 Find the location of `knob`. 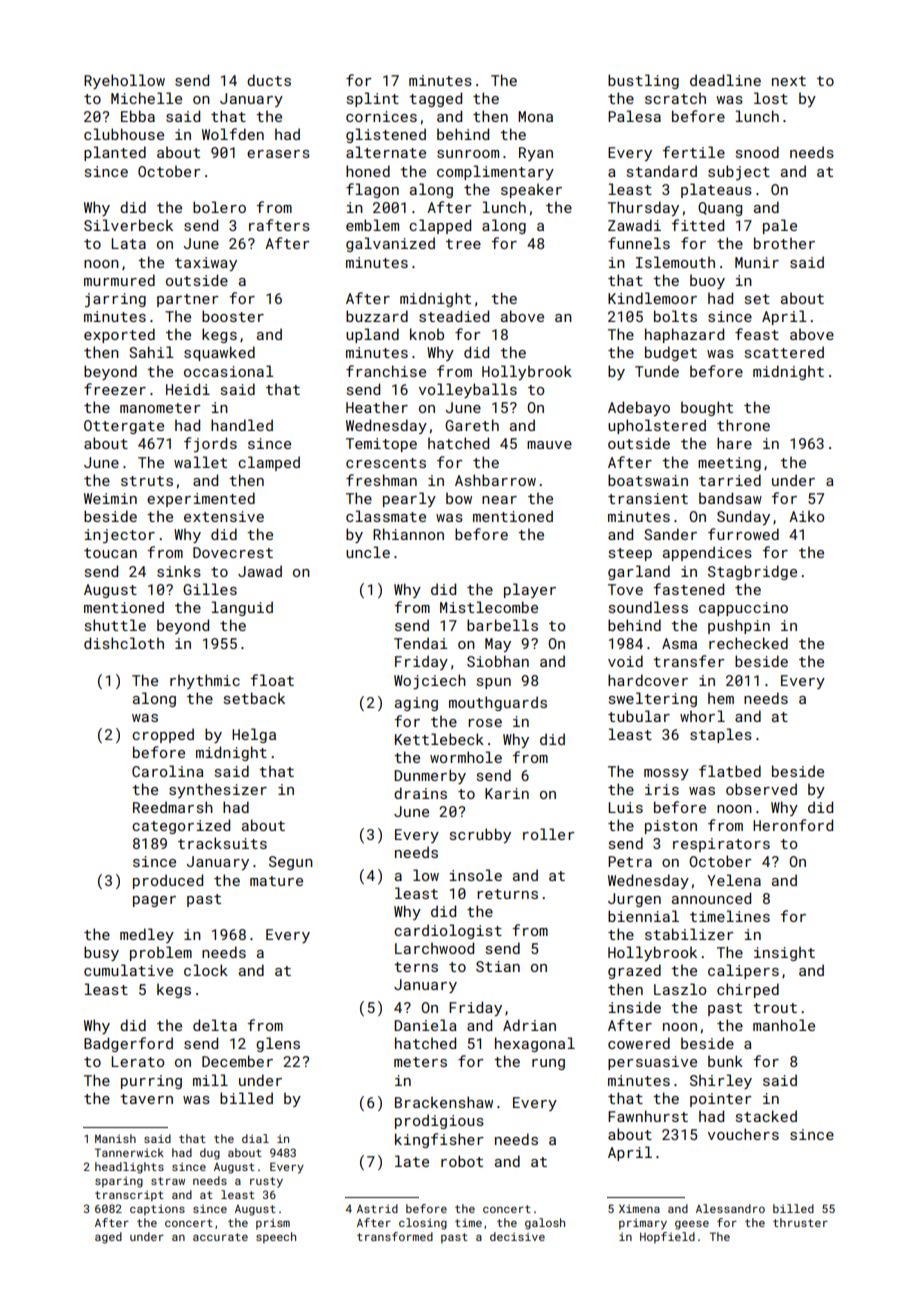

knob is located at coordinates (427, 334).
